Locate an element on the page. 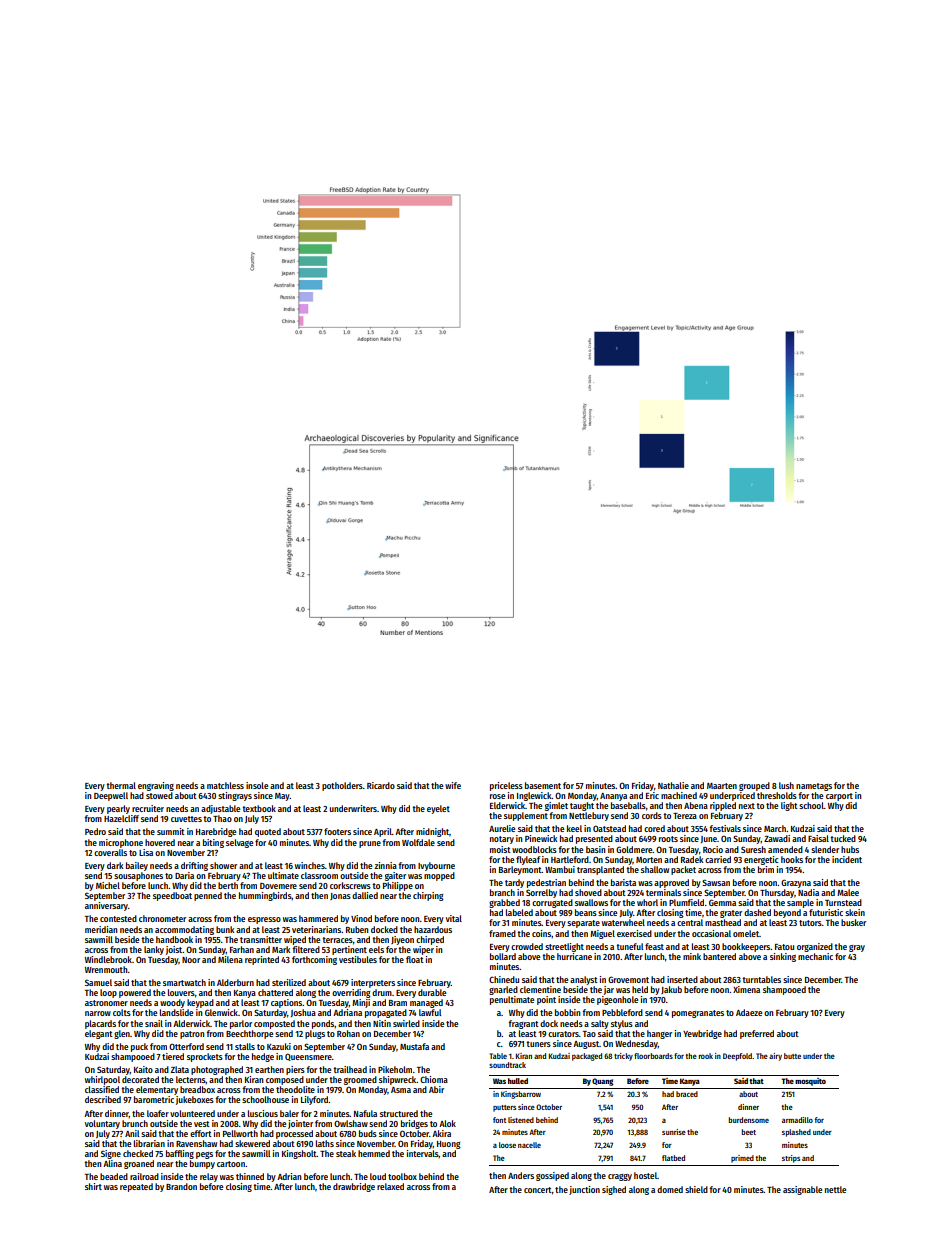 This image has width=952, height=1233. central is located at coordinates (690, 922).
